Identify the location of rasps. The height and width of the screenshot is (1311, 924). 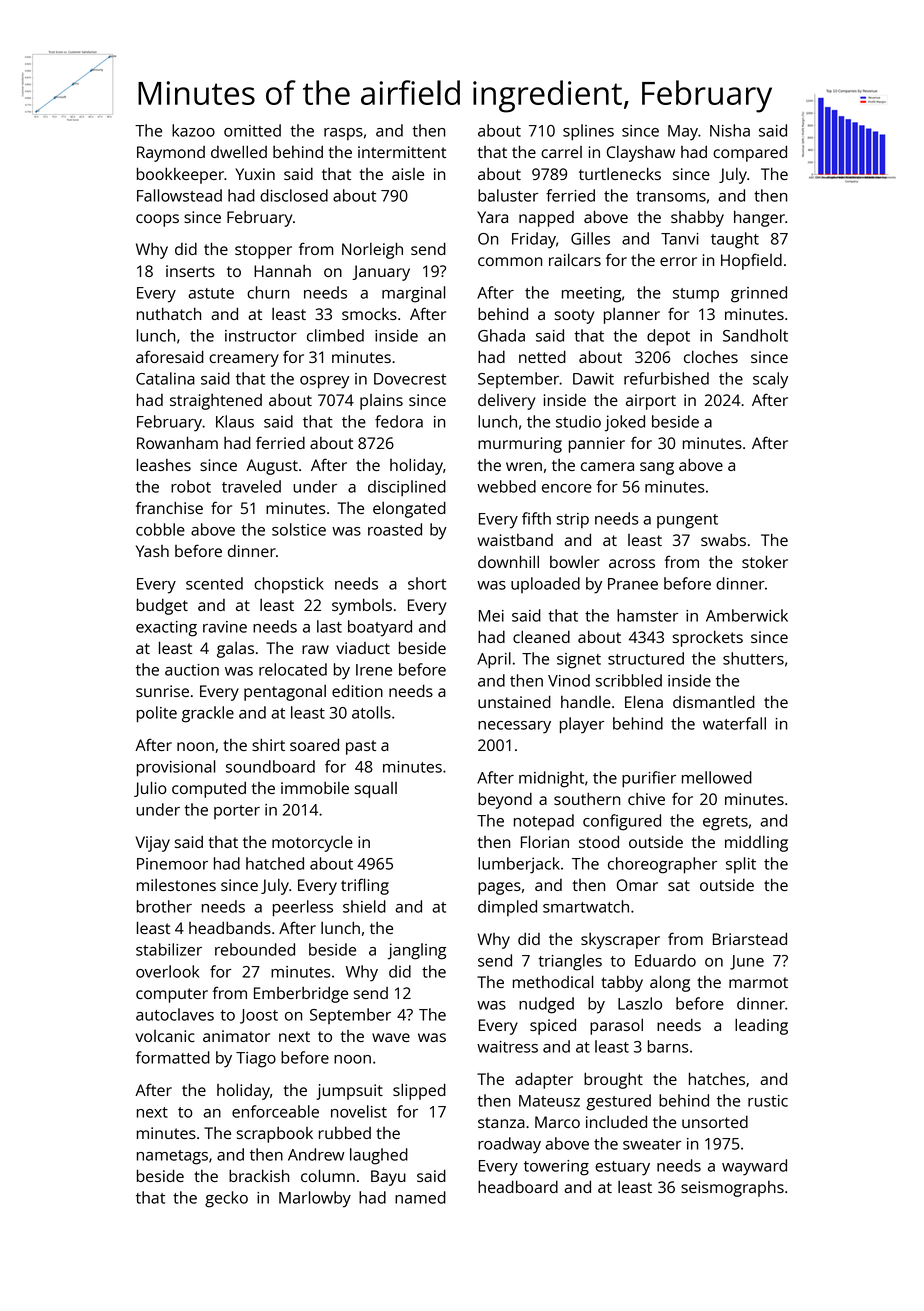
(343, 134).
